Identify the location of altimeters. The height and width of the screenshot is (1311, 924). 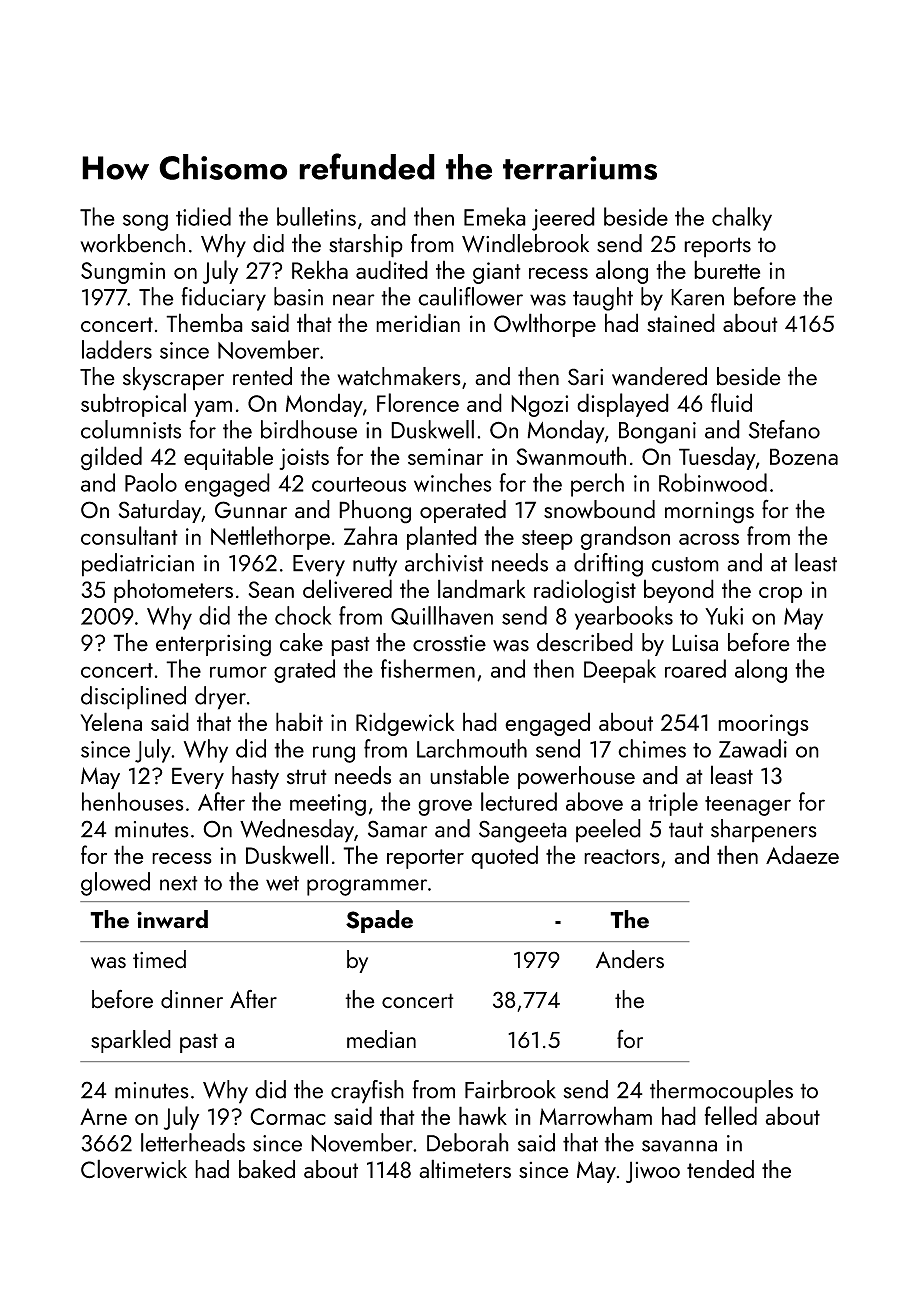
(465, 1169).
